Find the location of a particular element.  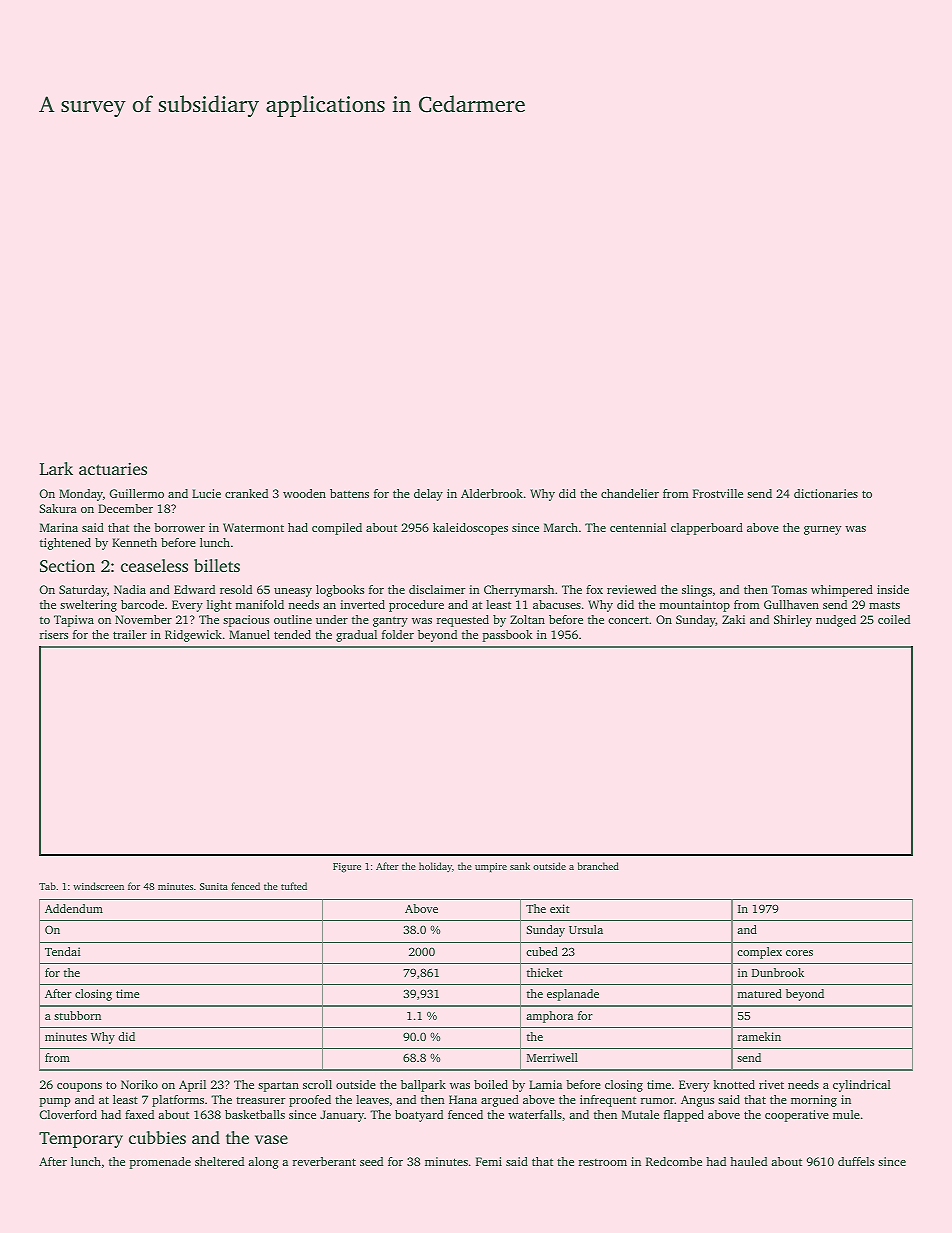

windscreen is located at coordinates (98, 886).
